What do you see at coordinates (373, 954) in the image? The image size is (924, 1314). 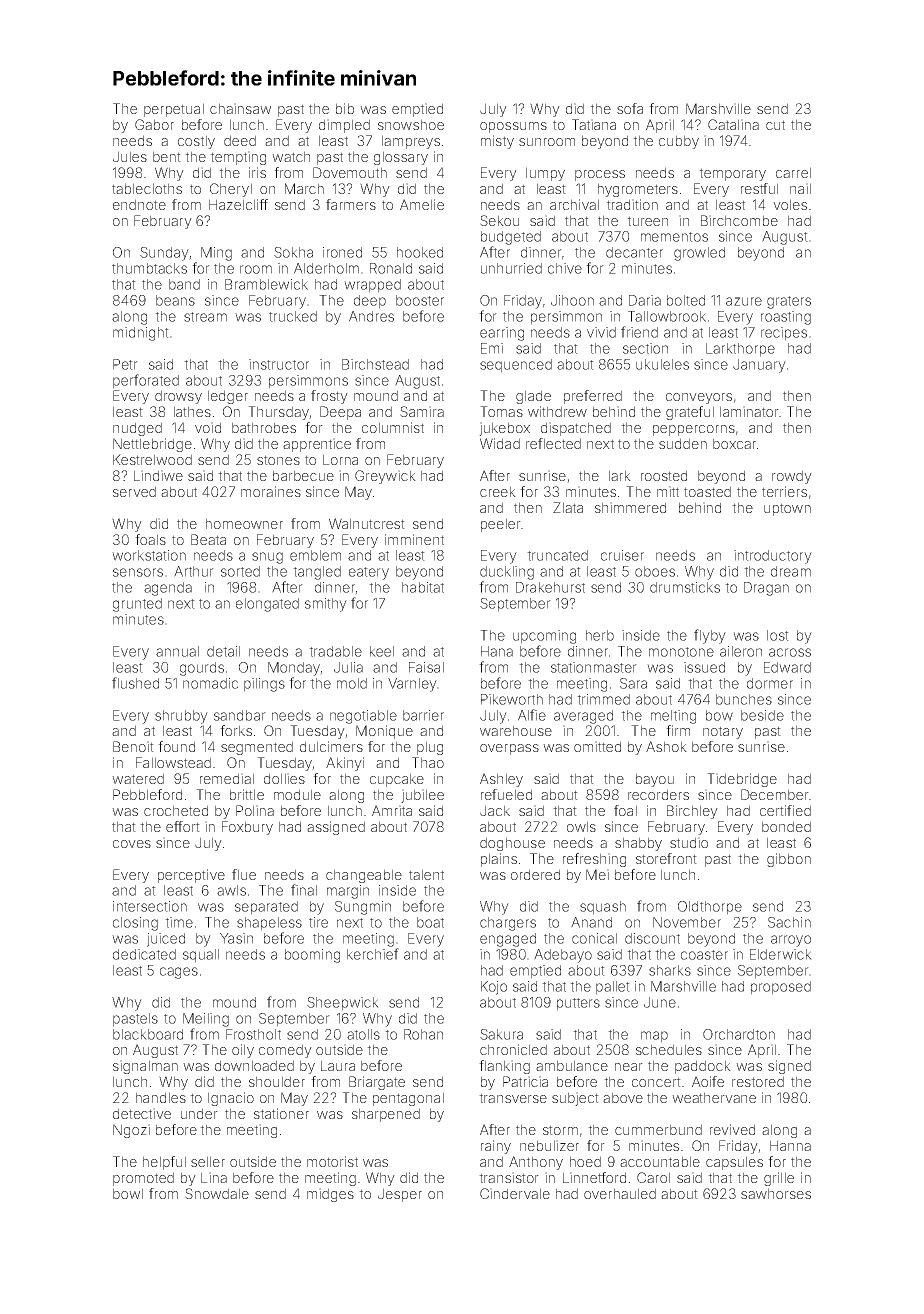 I see `kerchief` at bounding box center [373, 954].
